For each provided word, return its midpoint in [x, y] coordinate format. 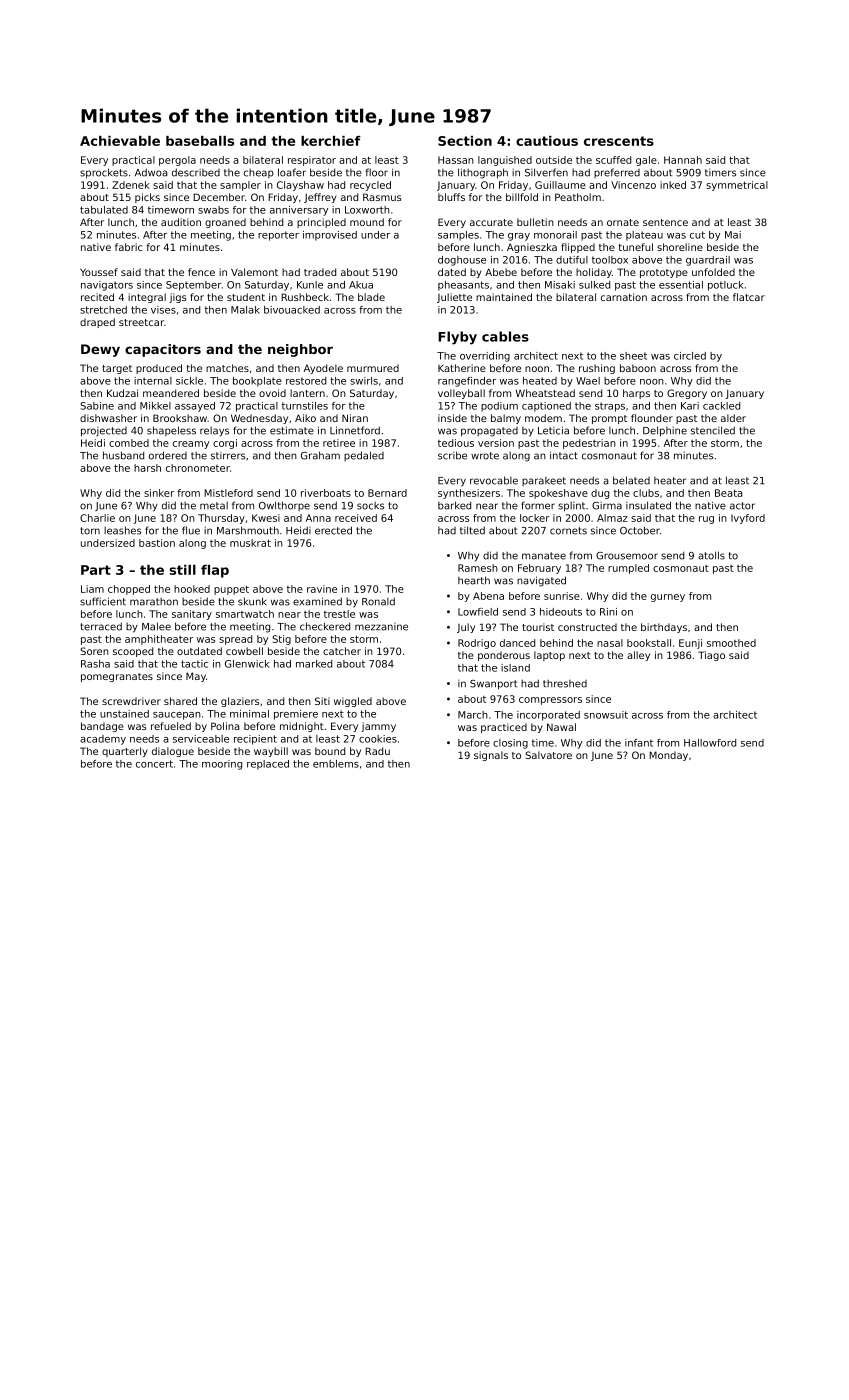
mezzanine [381, 627]
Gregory [687, 394]
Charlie [97, 518]
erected [333, 530]
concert [154, 764]
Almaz [612, 518]
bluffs [451, 197]
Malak [245, 310]
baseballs [200, 141]
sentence [665, 222]
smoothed [731, 643]
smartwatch [245, 614]
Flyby [457, 338]
